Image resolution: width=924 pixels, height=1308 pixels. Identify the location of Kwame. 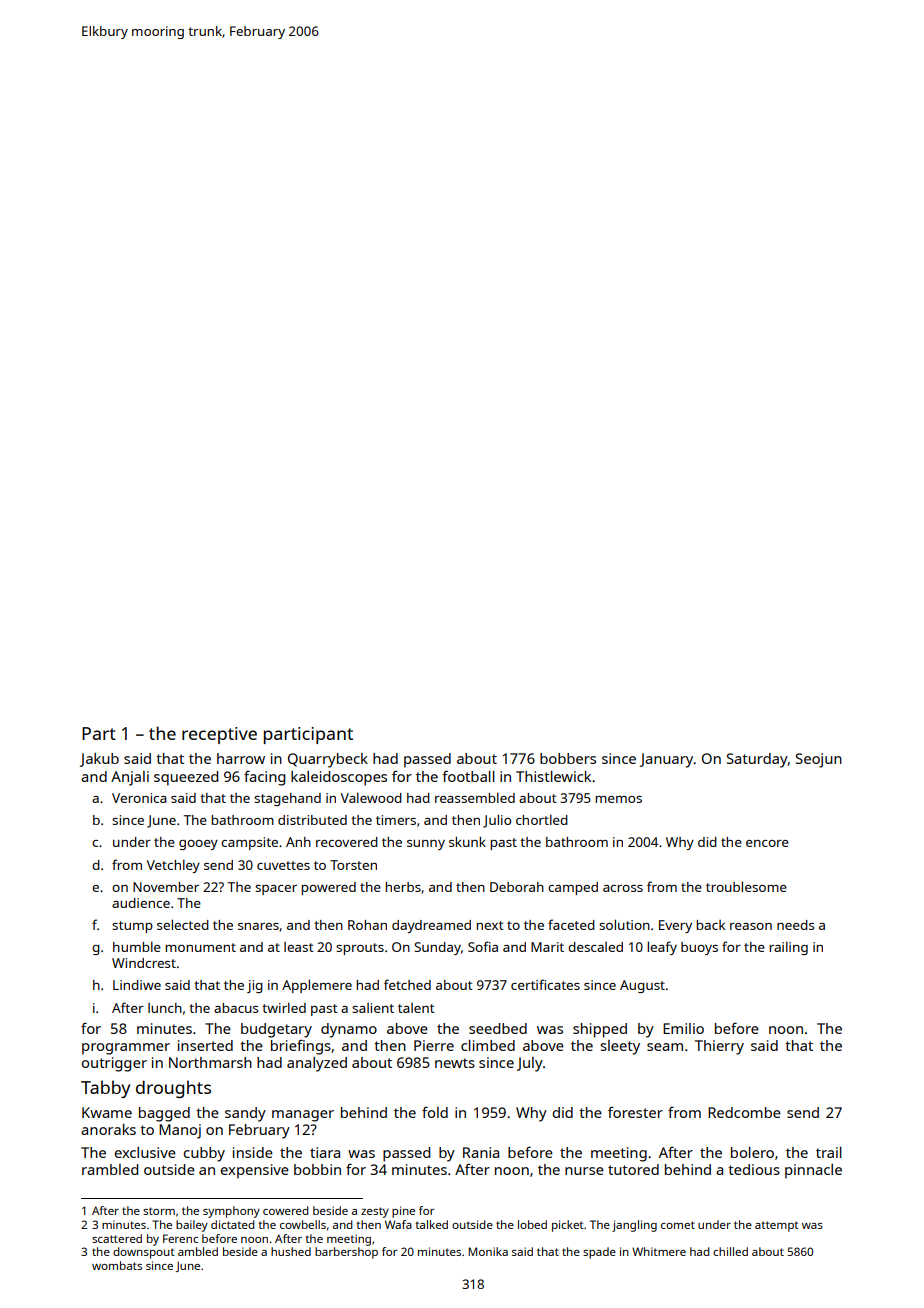
(107, 1112).
